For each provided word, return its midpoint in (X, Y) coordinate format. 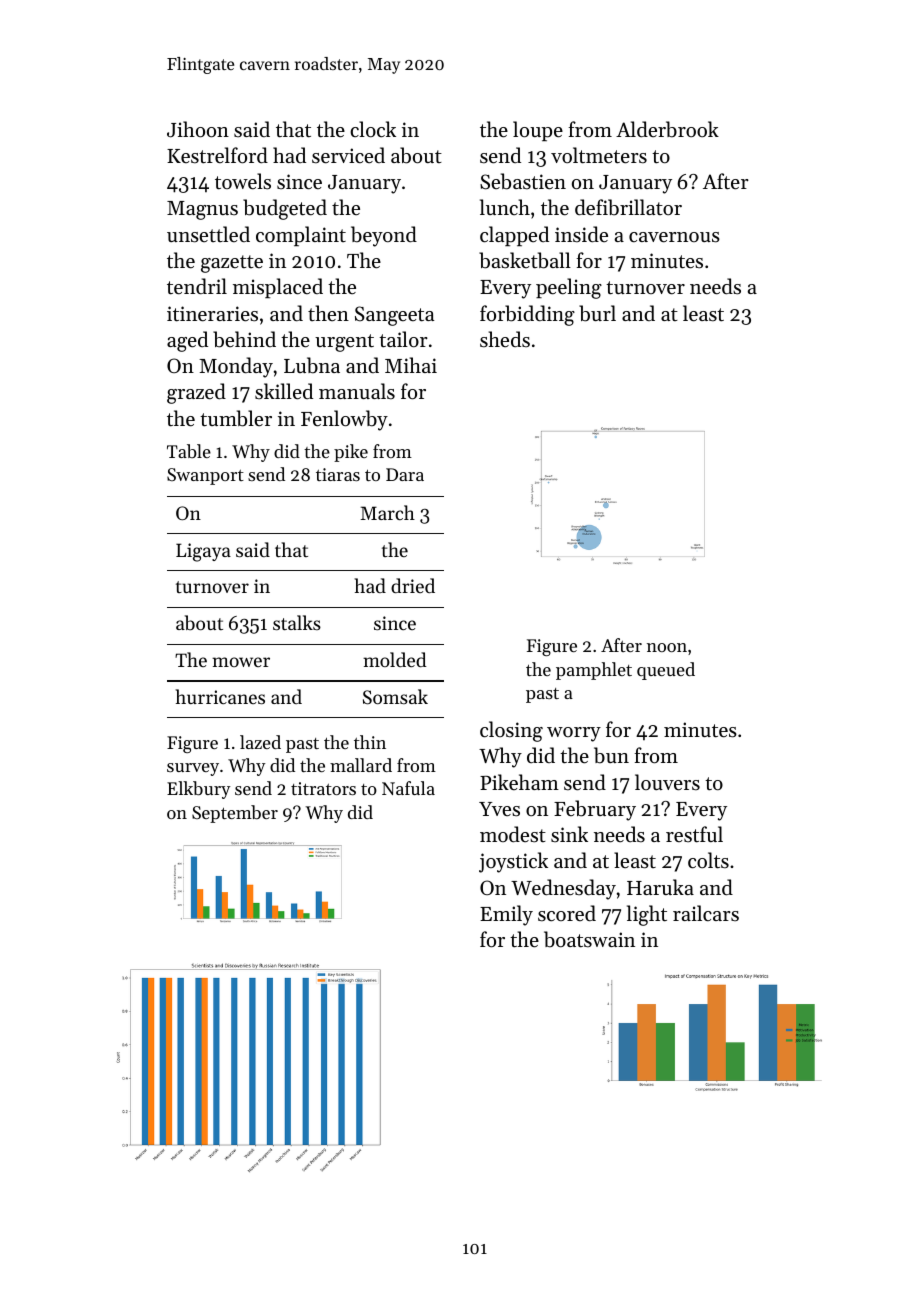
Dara (405, 474)
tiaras (338, 474)
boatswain (589, 939)
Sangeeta (394, 316)
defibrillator (628, 207)
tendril (197, 286)
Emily (506, 915)
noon (667, 647)
